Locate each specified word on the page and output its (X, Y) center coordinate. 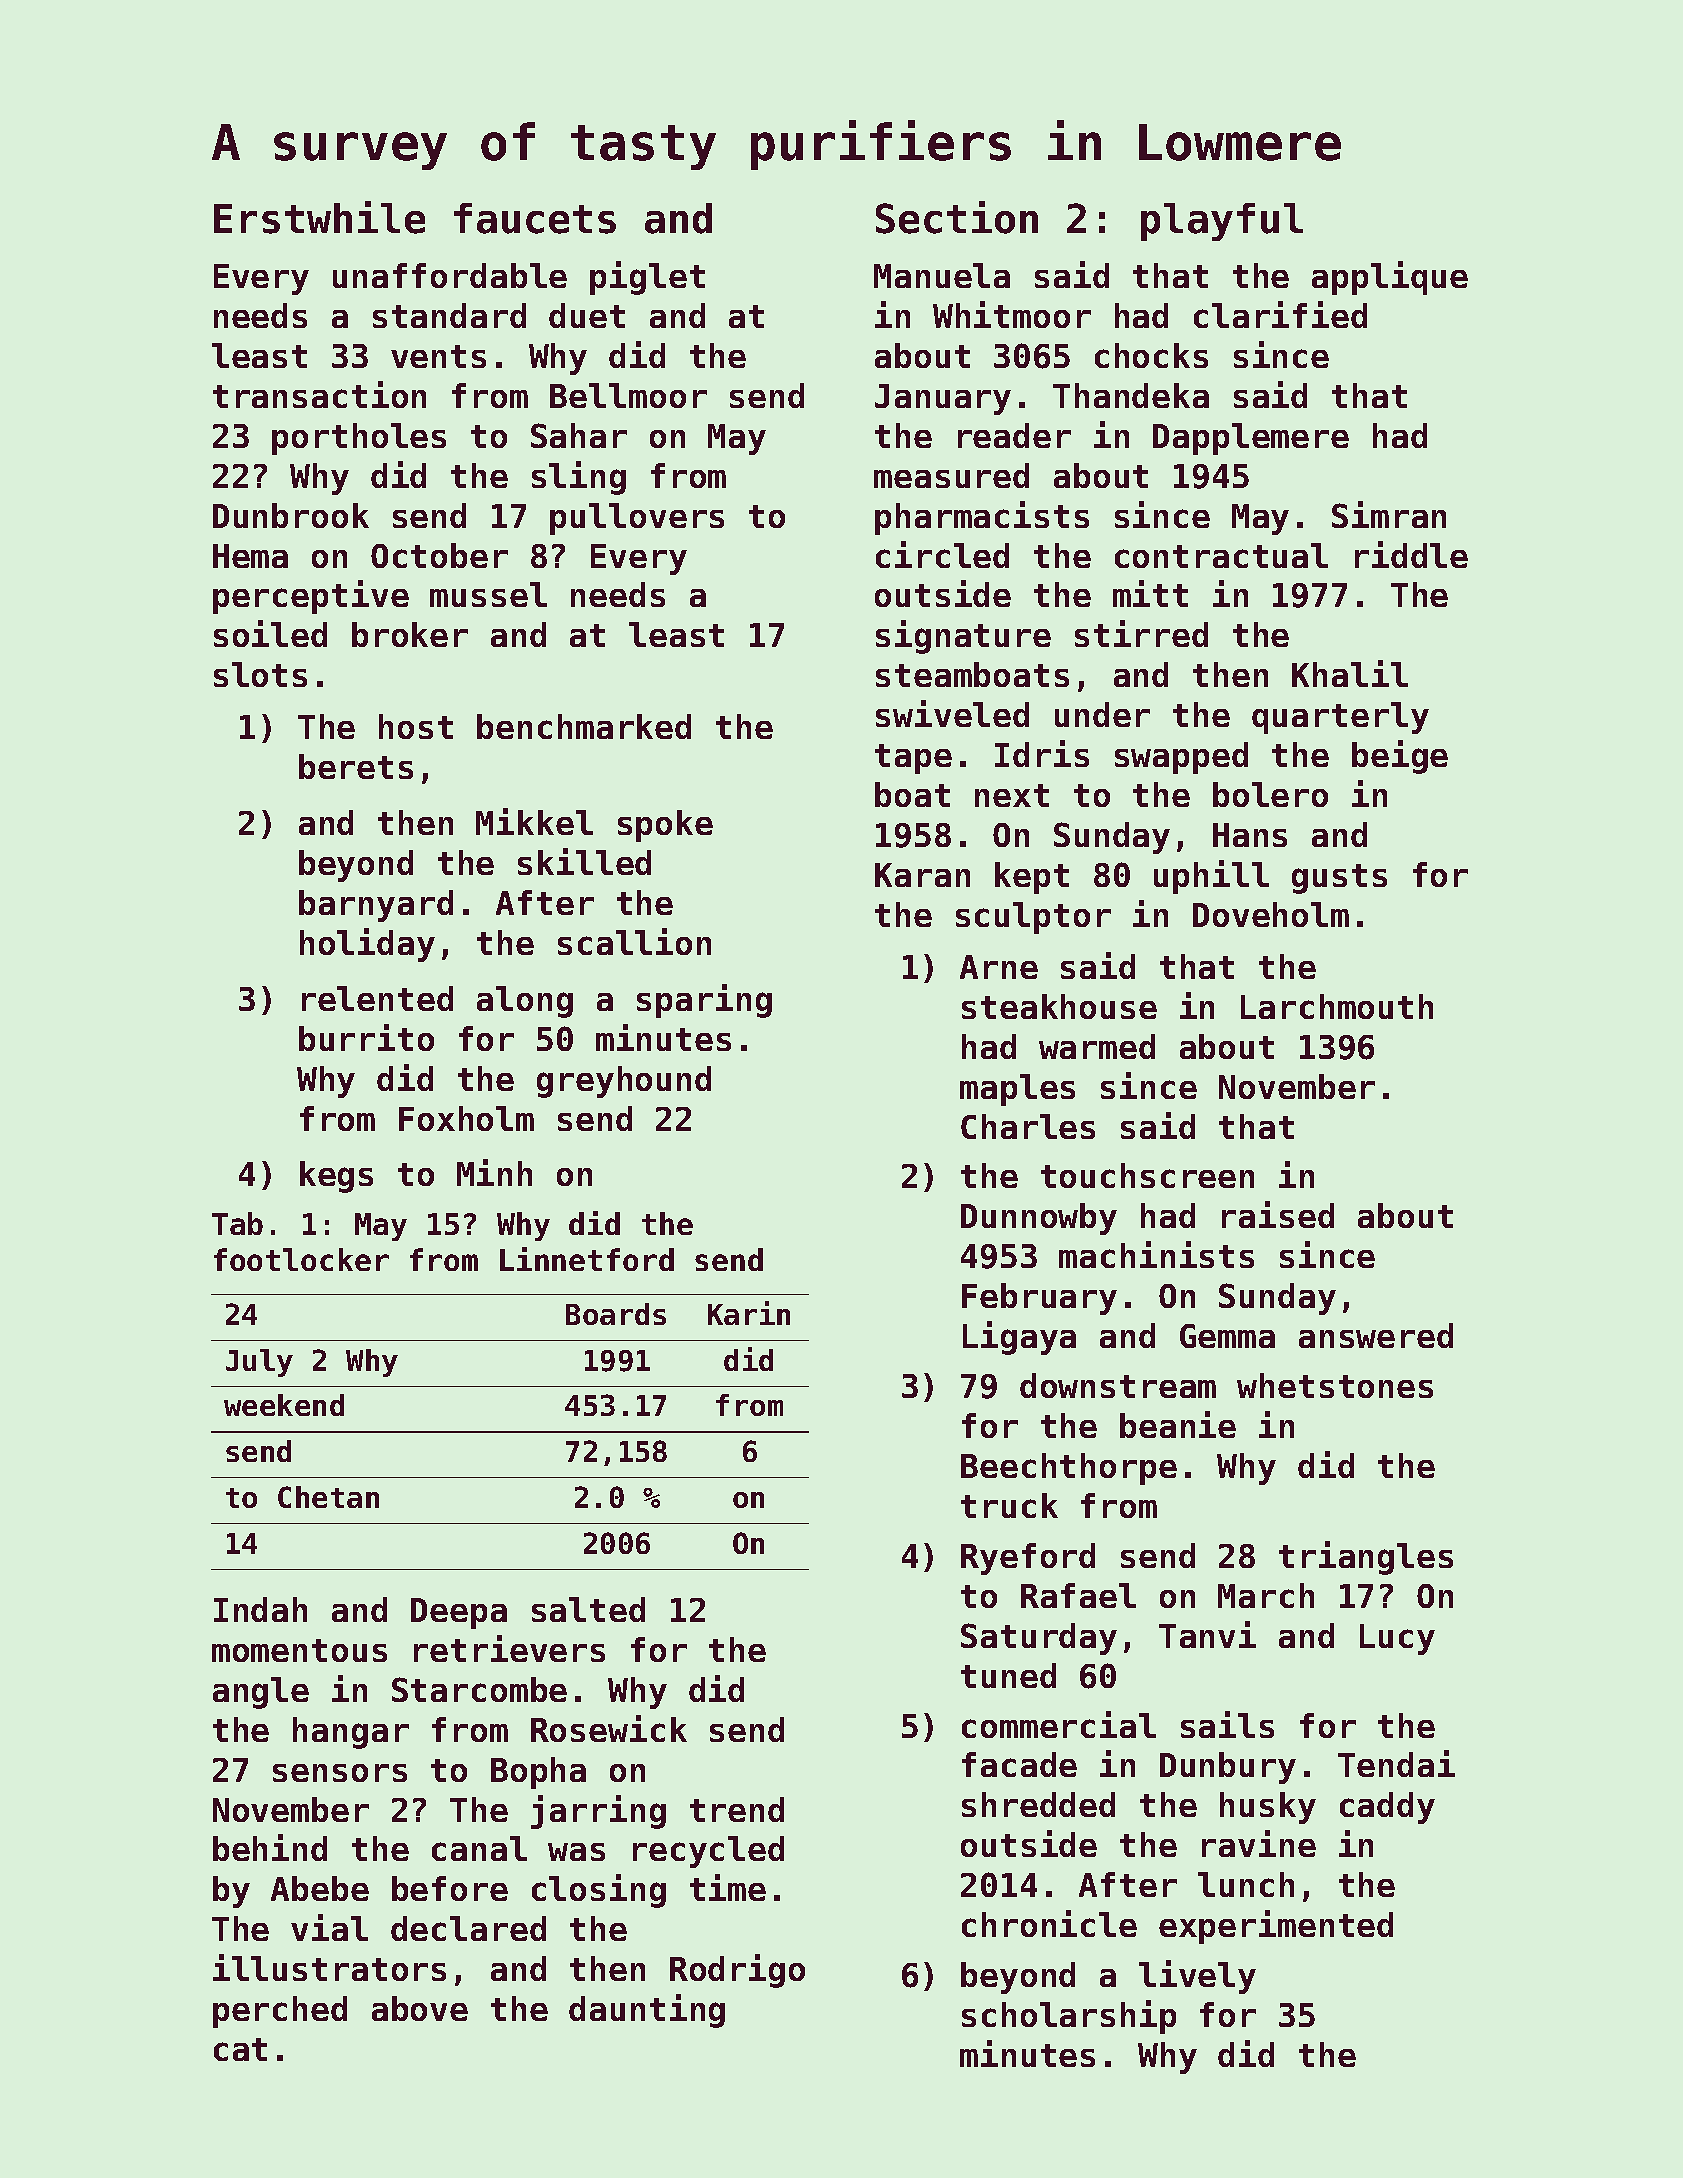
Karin (749, 1313)
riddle (1411, 554)
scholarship (1069, 2017)
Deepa (459, 1613)
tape (913, 759)
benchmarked (584, 726)
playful (1222, 222)
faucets (535, 218)
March (1266, 1595)
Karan (922, 875)
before (450, 1888)
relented (377, 998)
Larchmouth (1337, 1006)
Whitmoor (1012, 314)
